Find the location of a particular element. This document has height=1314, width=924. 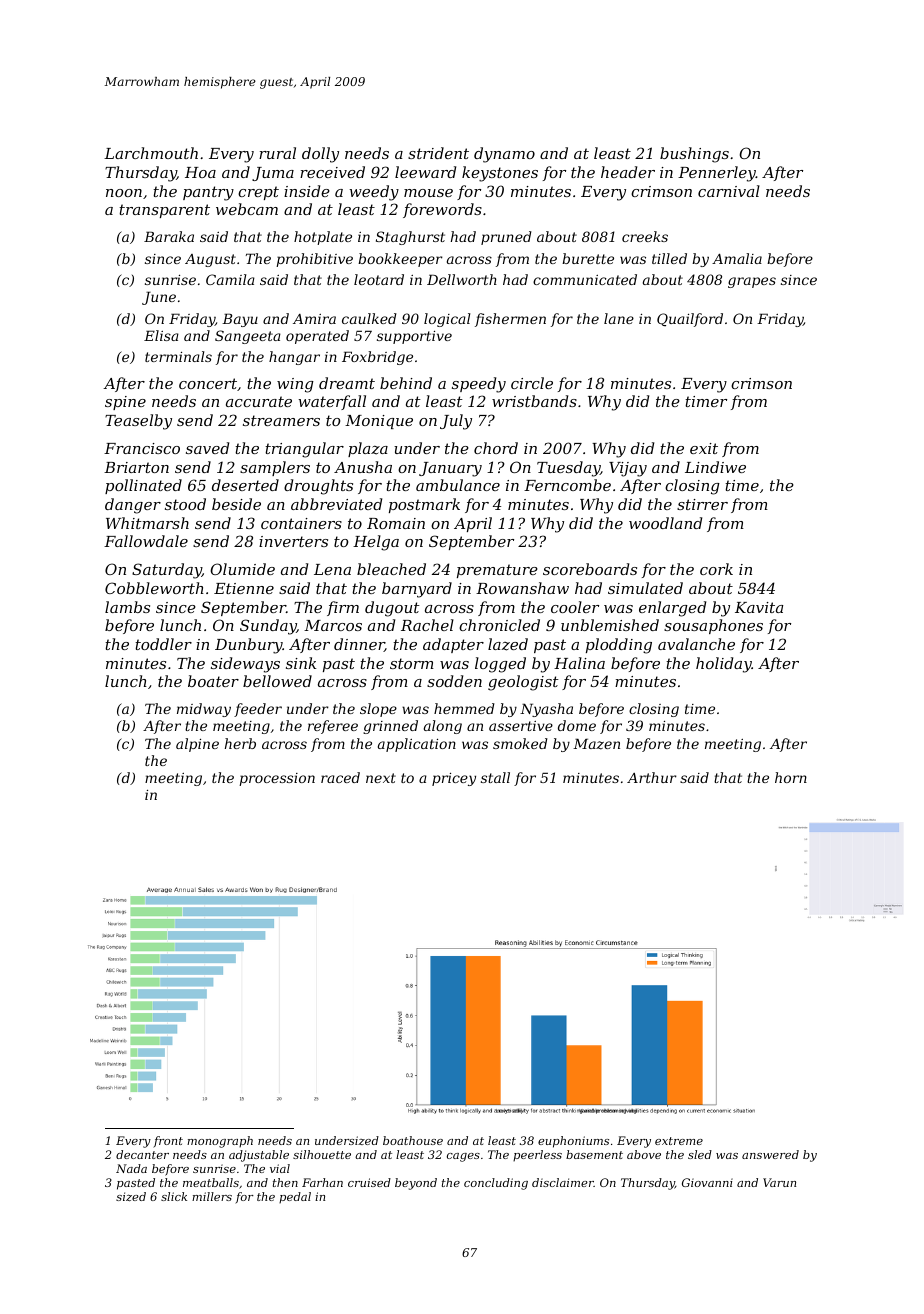

saved is located at coordinates (207, 448).
